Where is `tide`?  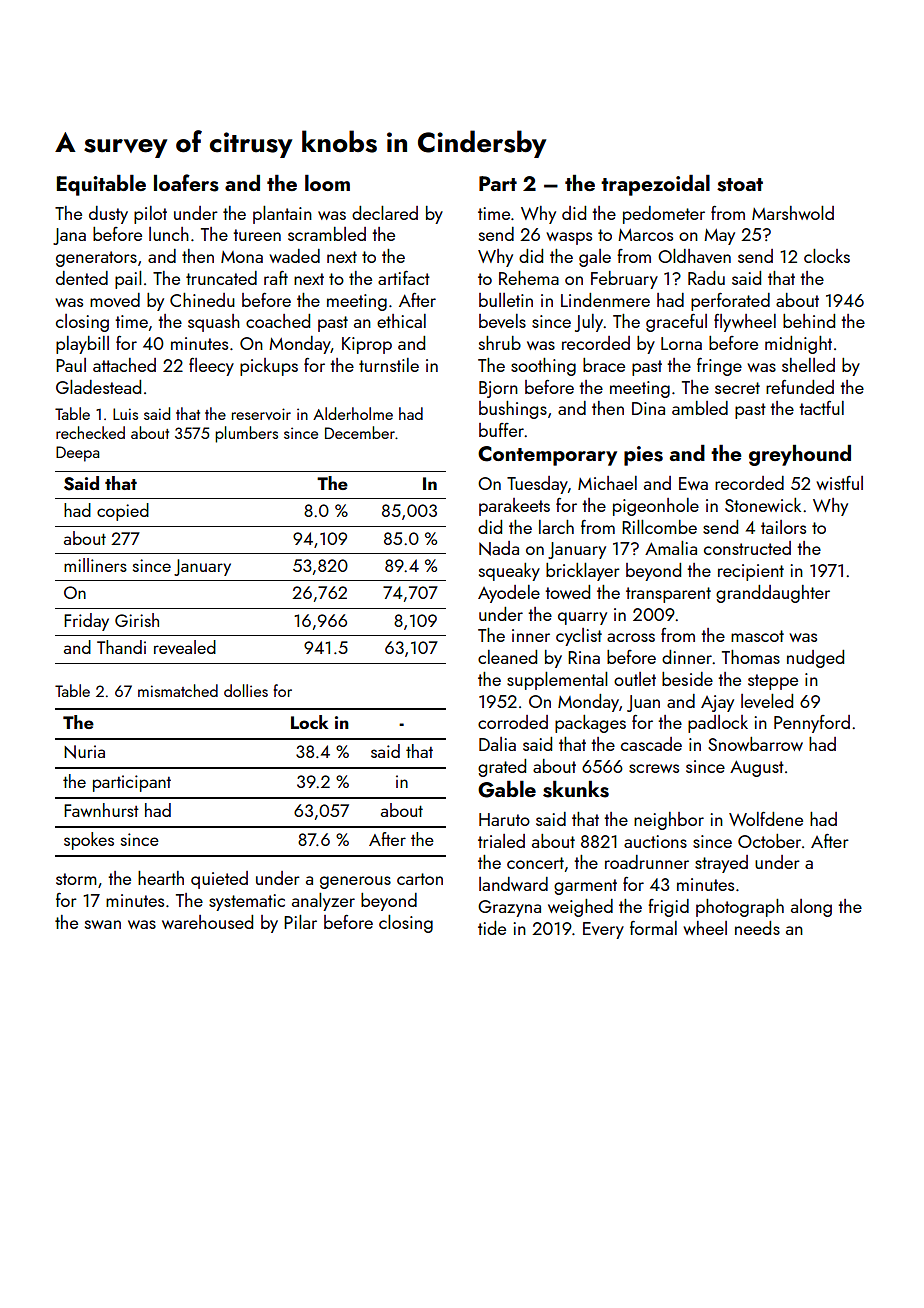 tide is located at coordinates (492, 928).
